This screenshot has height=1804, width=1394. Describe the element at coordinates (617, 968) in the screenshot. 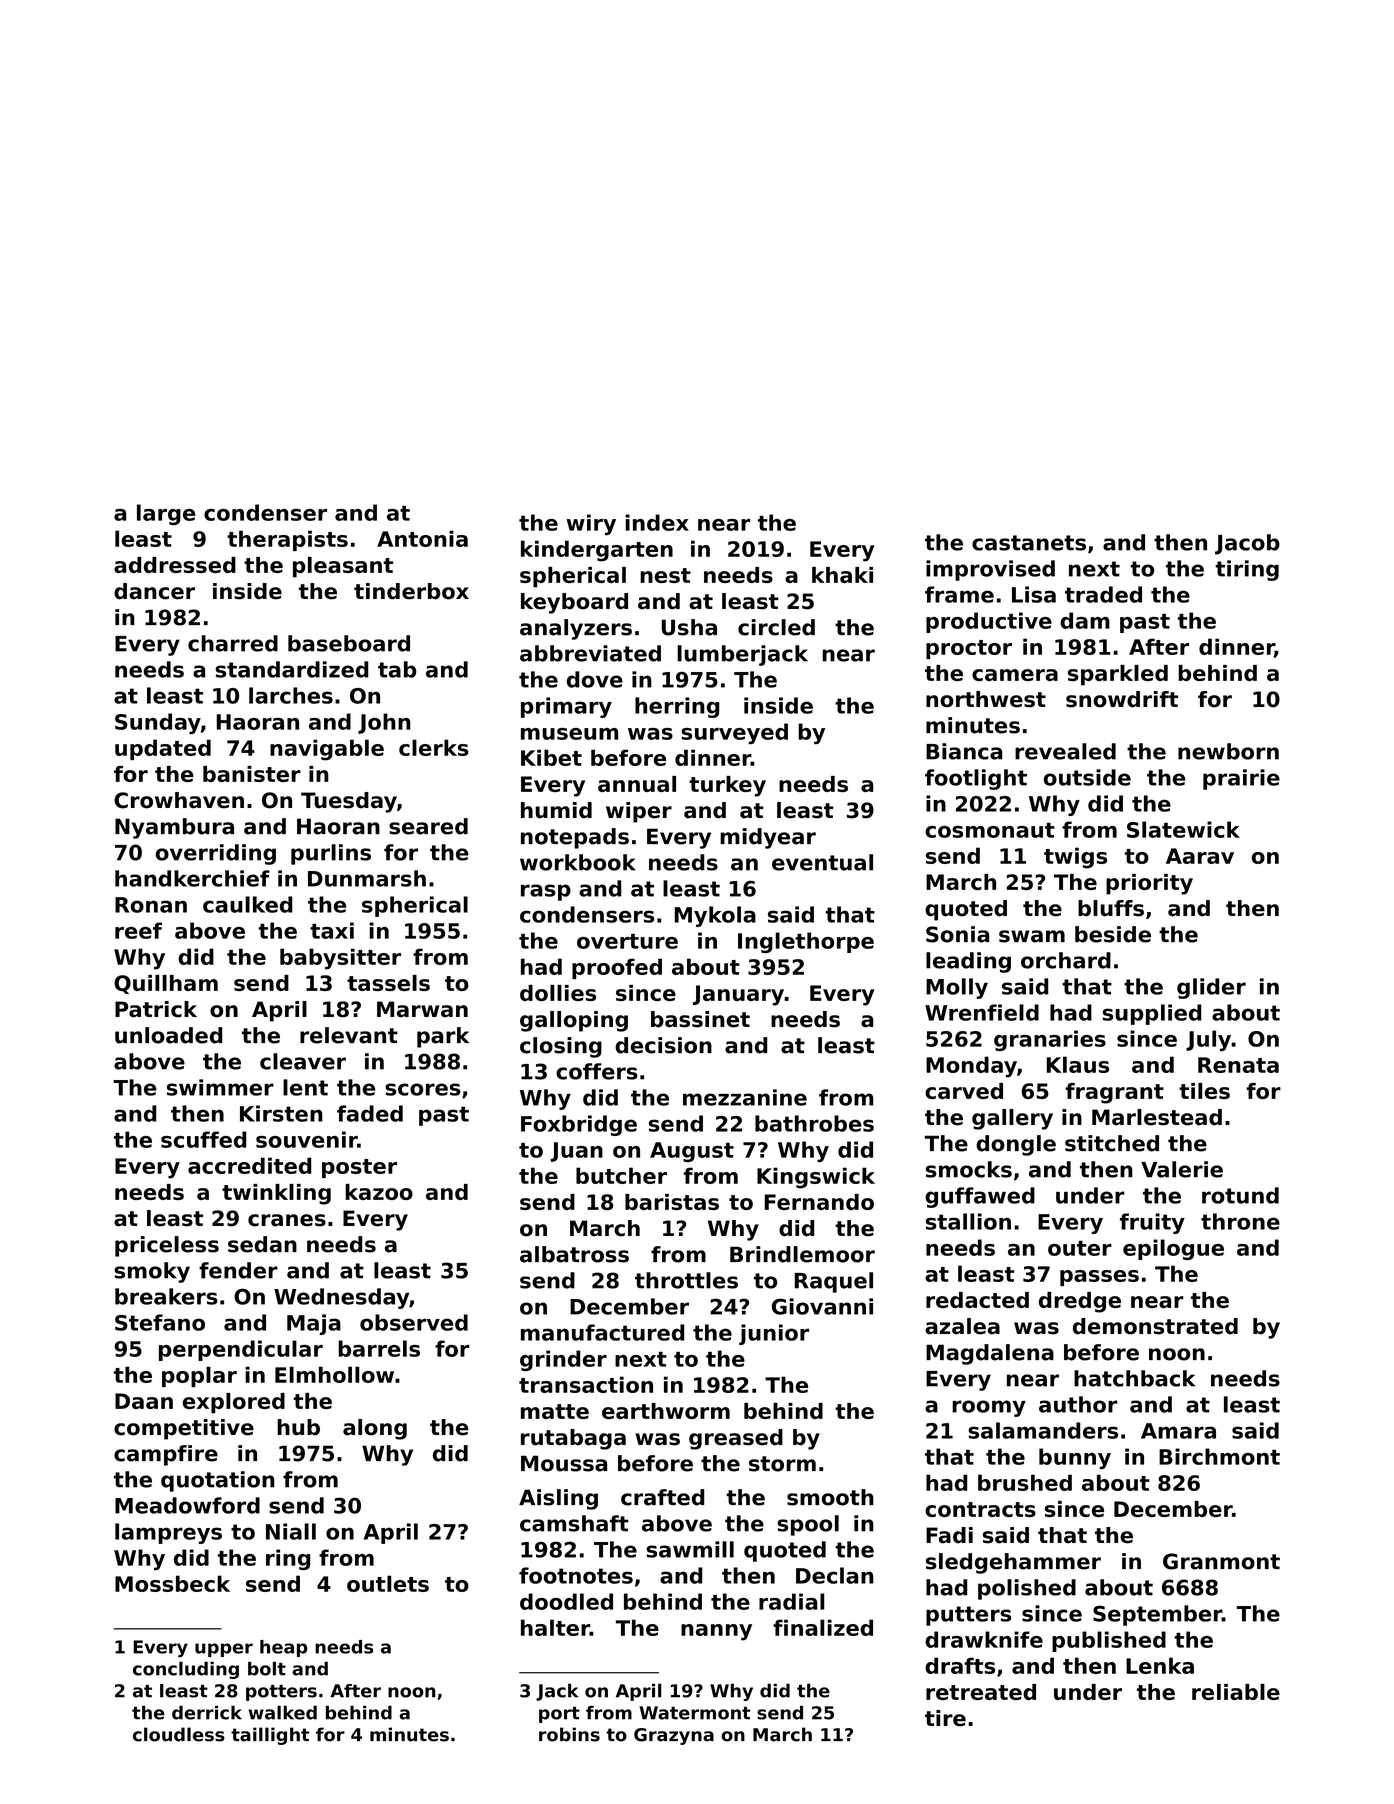

I see `proofed` at that location.
